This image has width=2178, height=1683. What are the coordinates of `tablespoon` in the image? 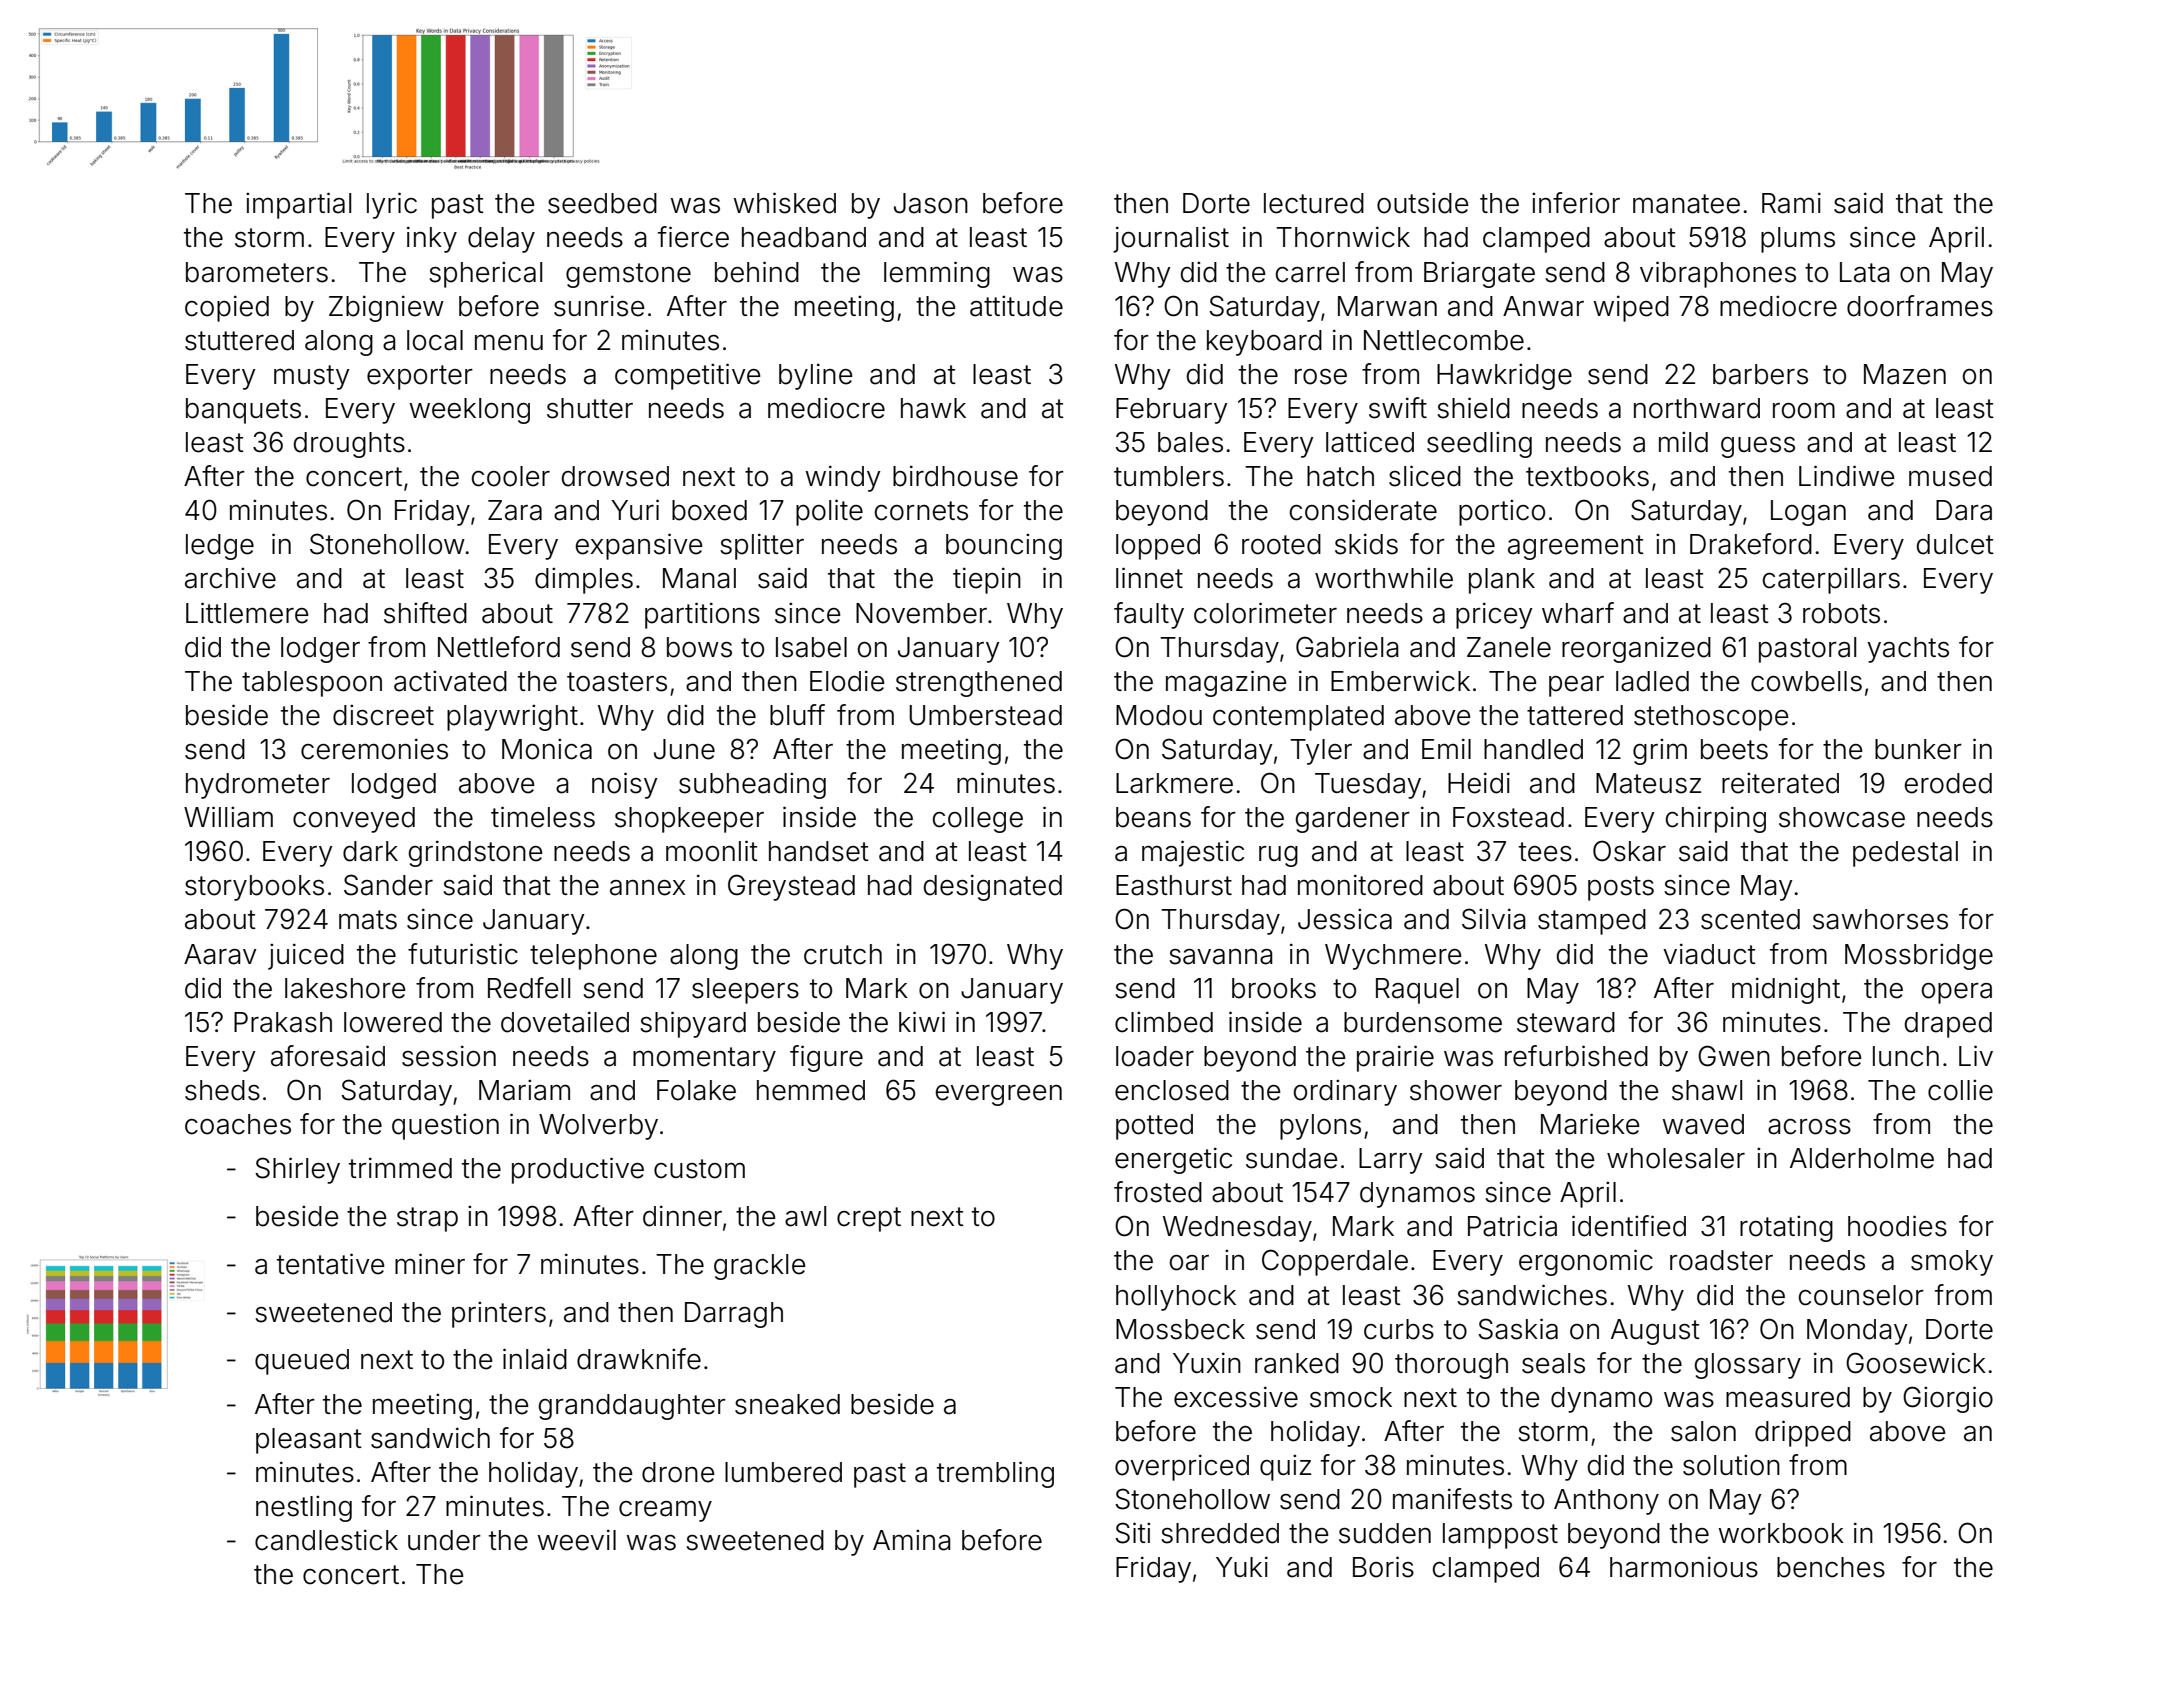 It's located at (312, 684).
